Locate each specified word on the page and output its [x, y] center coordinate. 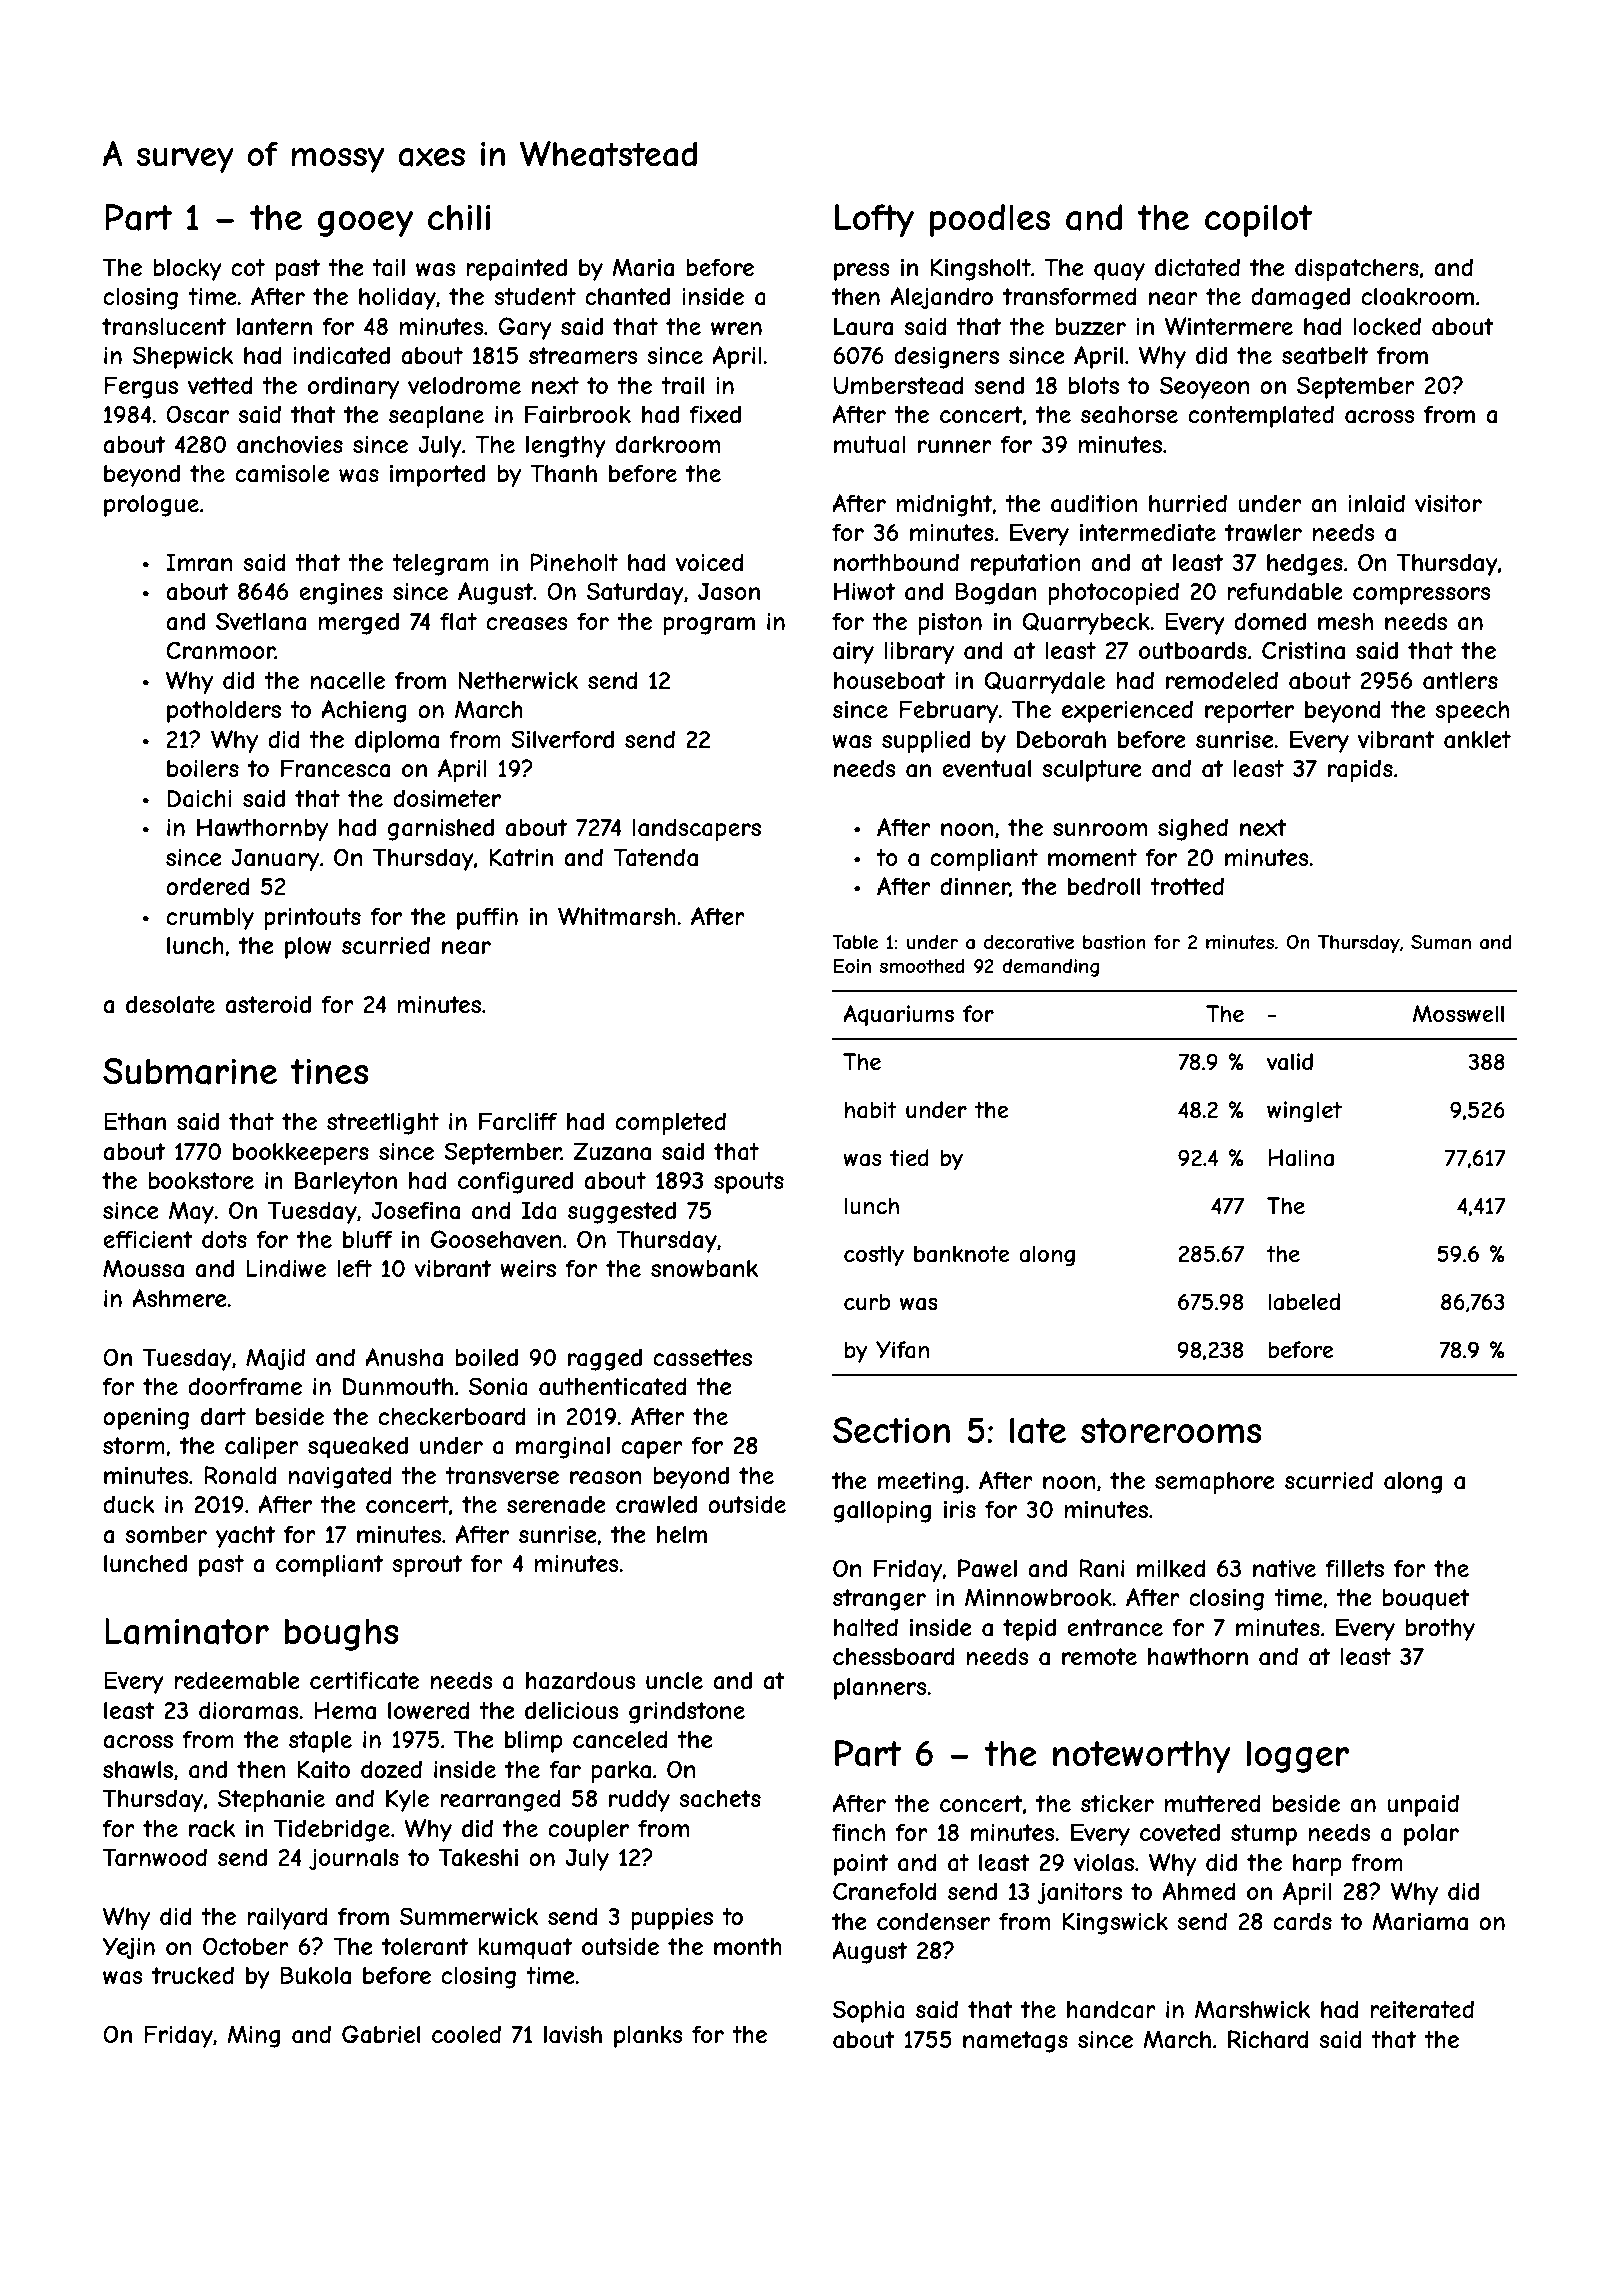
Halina [1301, 1158]
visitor [1448, 503]
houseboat [889, 681]
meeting [920, 1483]
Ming [253, 2036]
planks [648, 2037]
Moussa [143, 1268]
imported [437, 475]
